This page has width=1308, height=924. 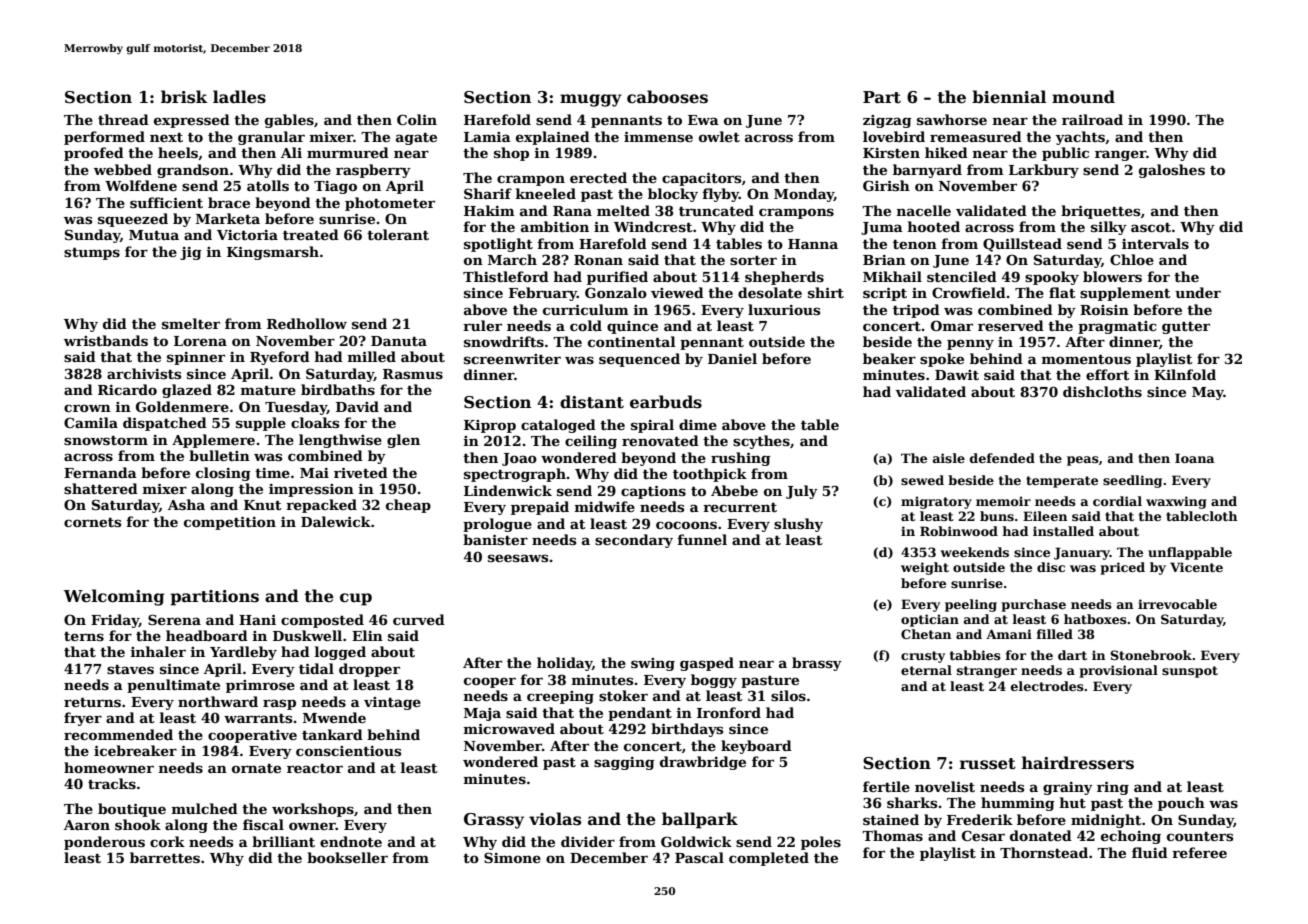 I want to click on completed, so click(x=769, y=859).
